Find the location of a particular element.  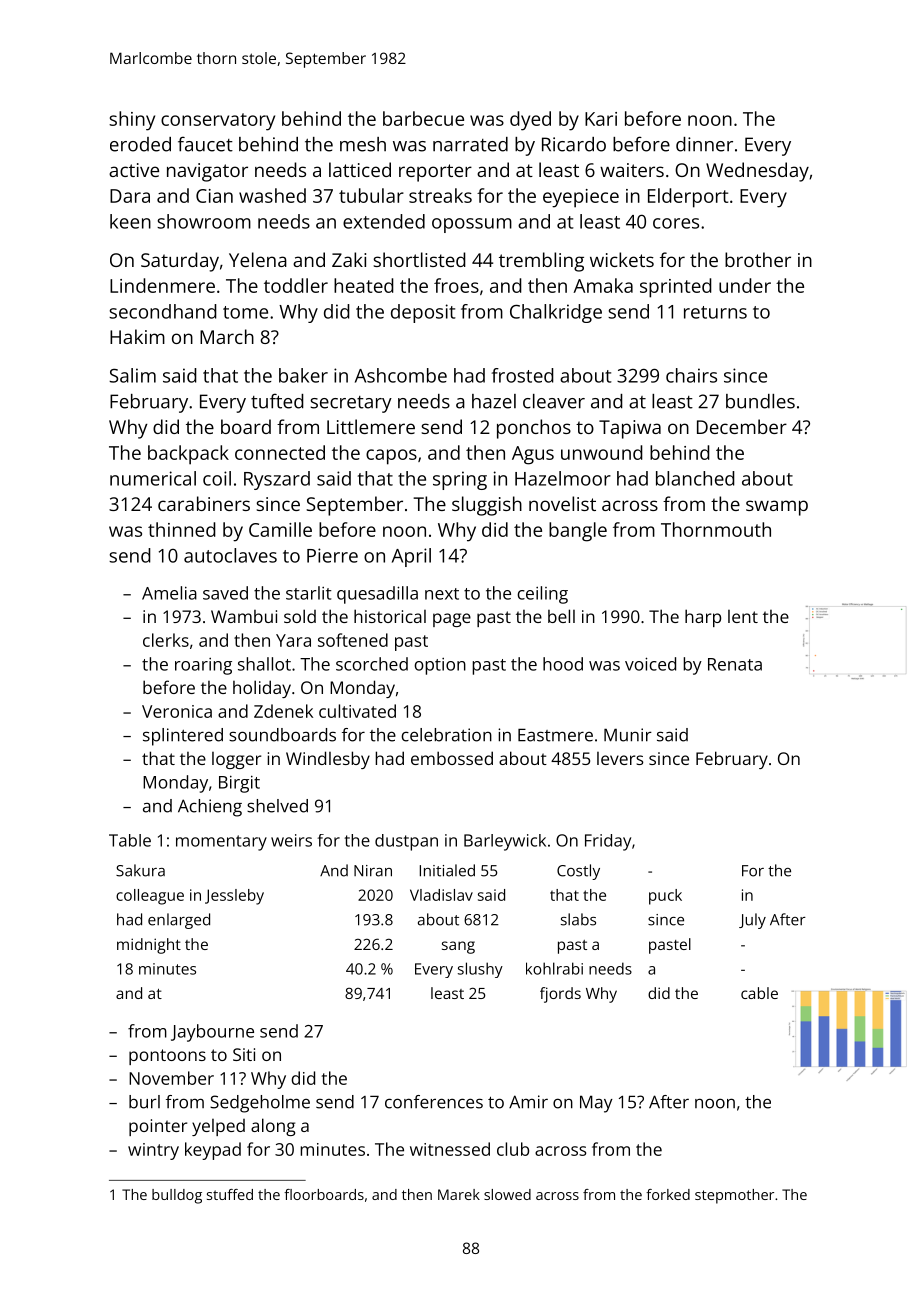

shiny is located at coordinates (132, 121).
